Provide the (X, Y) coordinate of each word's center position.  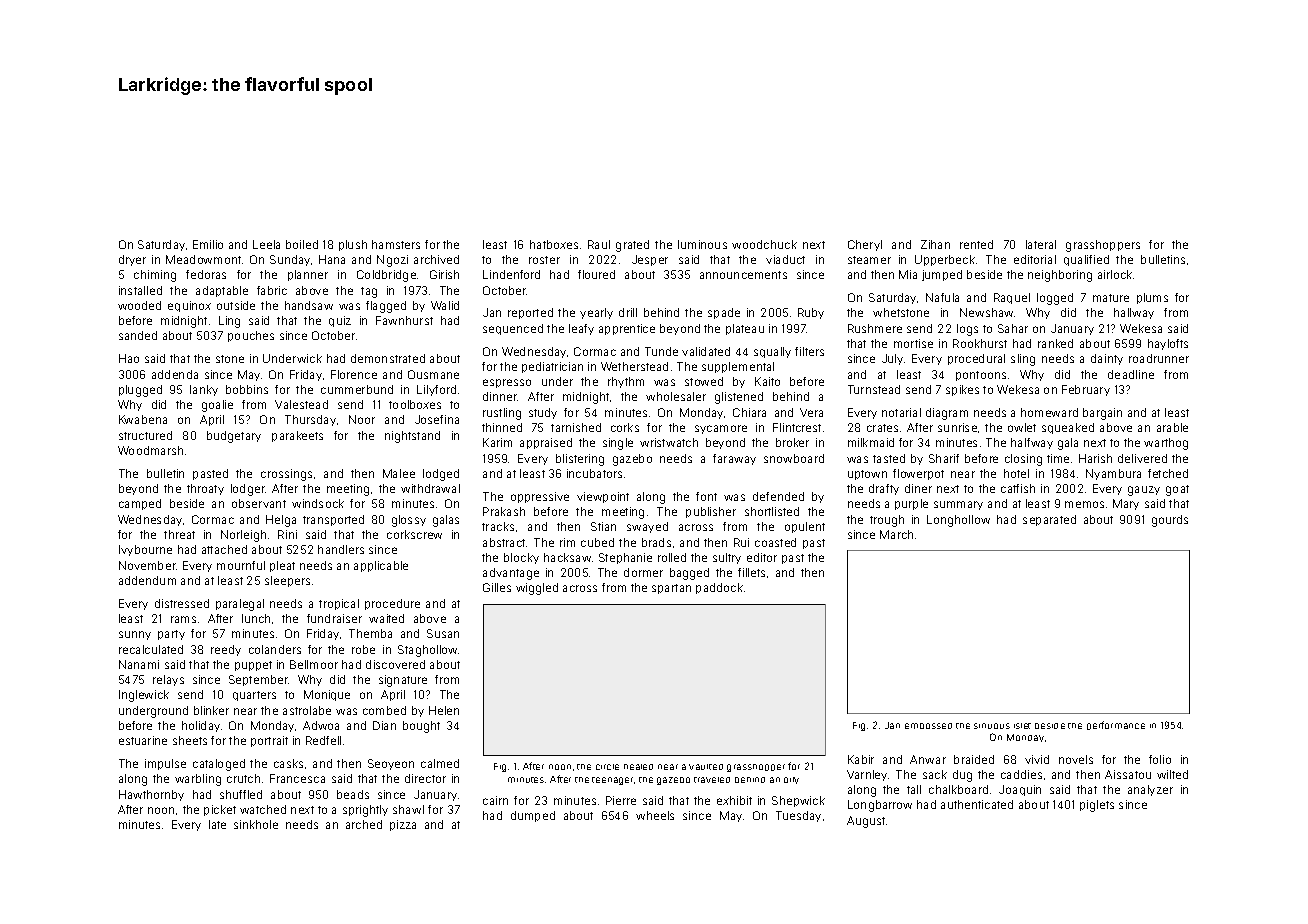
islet (1022, 726)
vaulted (706, 767)
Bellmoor (314, 664)
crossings (286, 475)
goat (1177, 490)
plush (353, 245)
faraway (734, 459)
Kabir (861, 759)
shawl (408, 809)
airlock (1115, 274)
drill (628, 312)
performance (1116, 725)
